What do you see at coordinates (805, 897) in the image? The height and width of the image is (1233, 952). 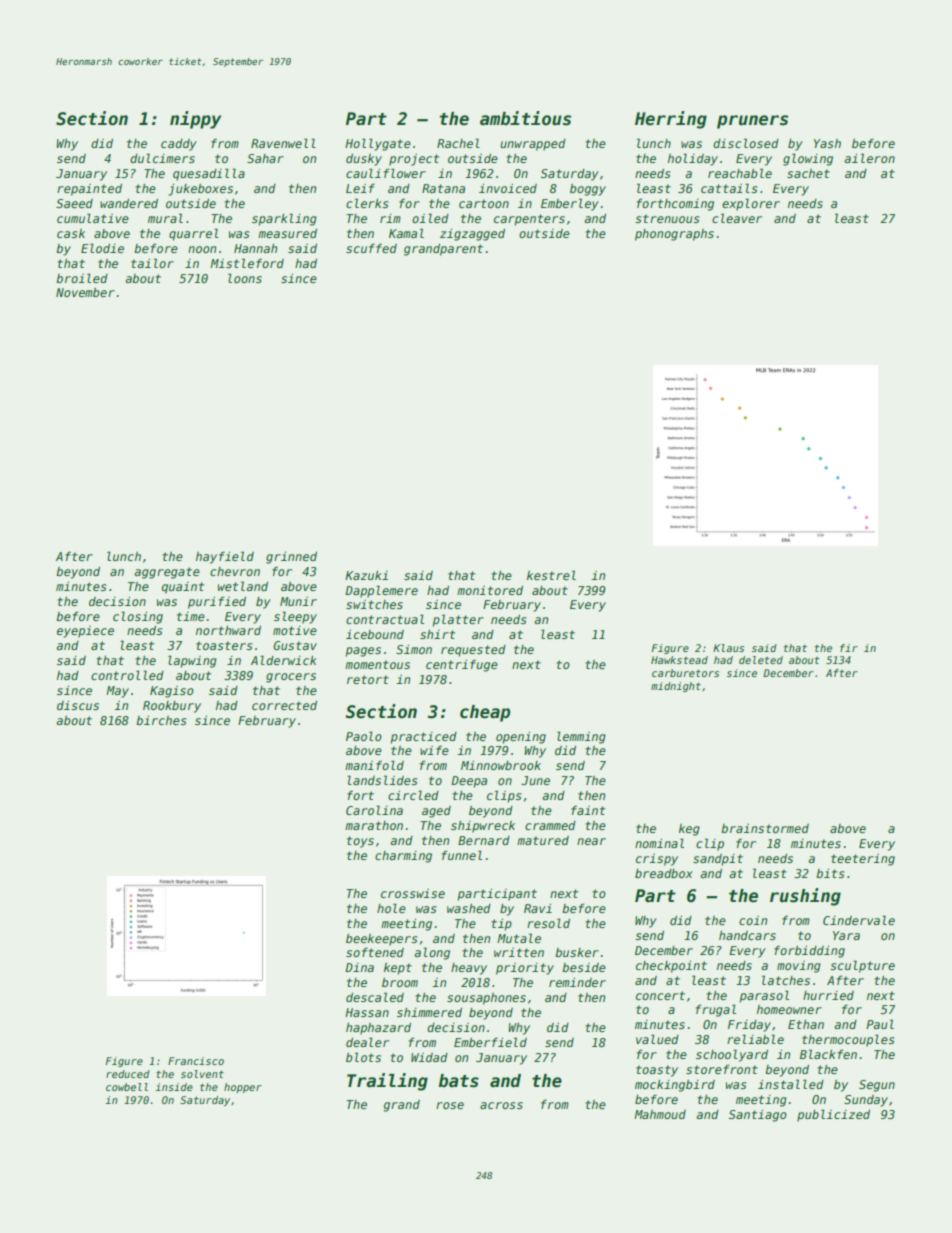 I see `rushing` at bounding box center [805, 897].
